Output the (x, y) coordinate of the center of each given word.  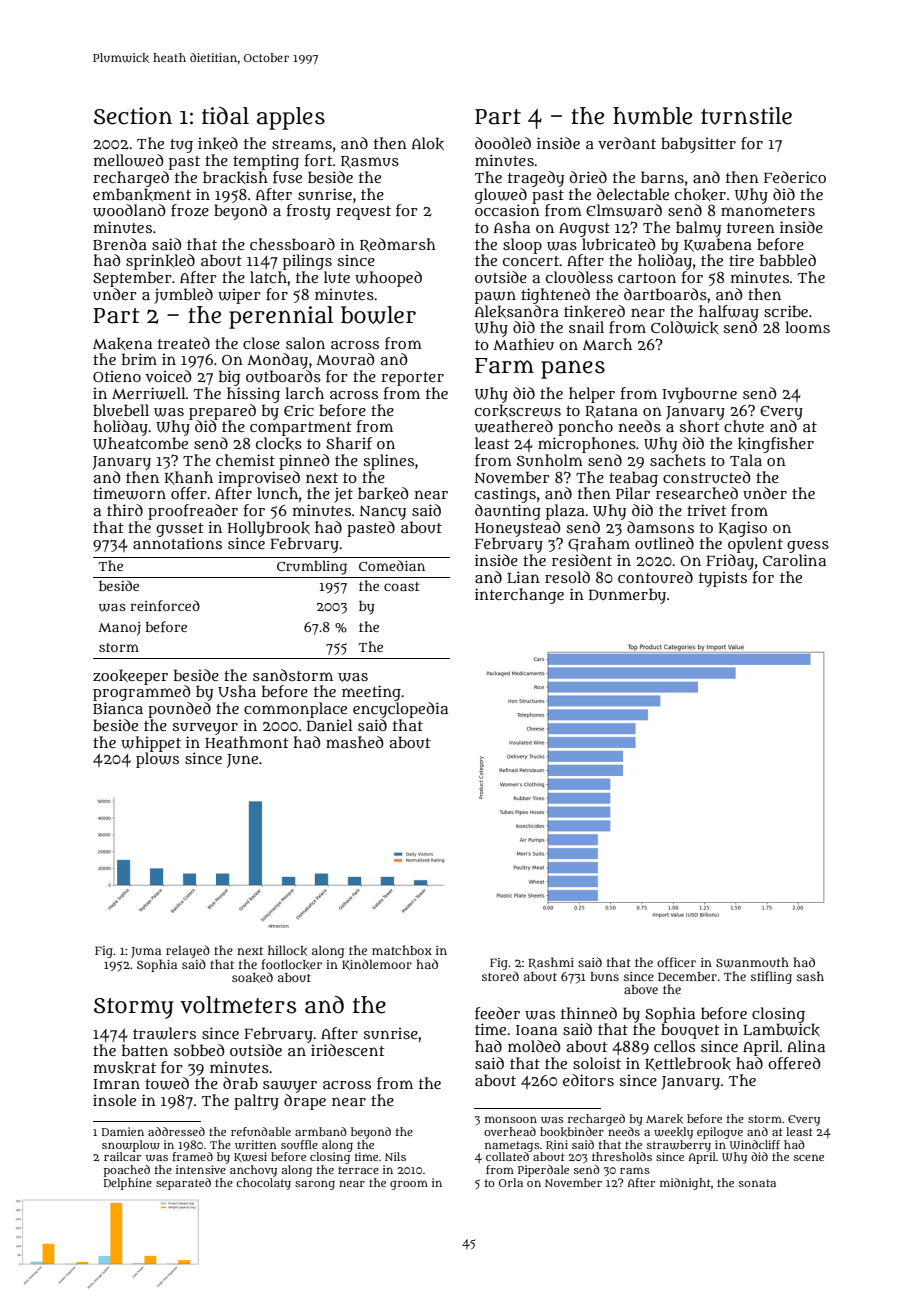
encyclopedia (400, 710)
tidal (225, 116)
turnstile (746, 116)
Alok (428, 143)
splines (388, 462)
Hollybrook (269, 529)
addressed (176, 1131)
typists (723, 579)
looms (807, 327)
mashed (355, 742)
